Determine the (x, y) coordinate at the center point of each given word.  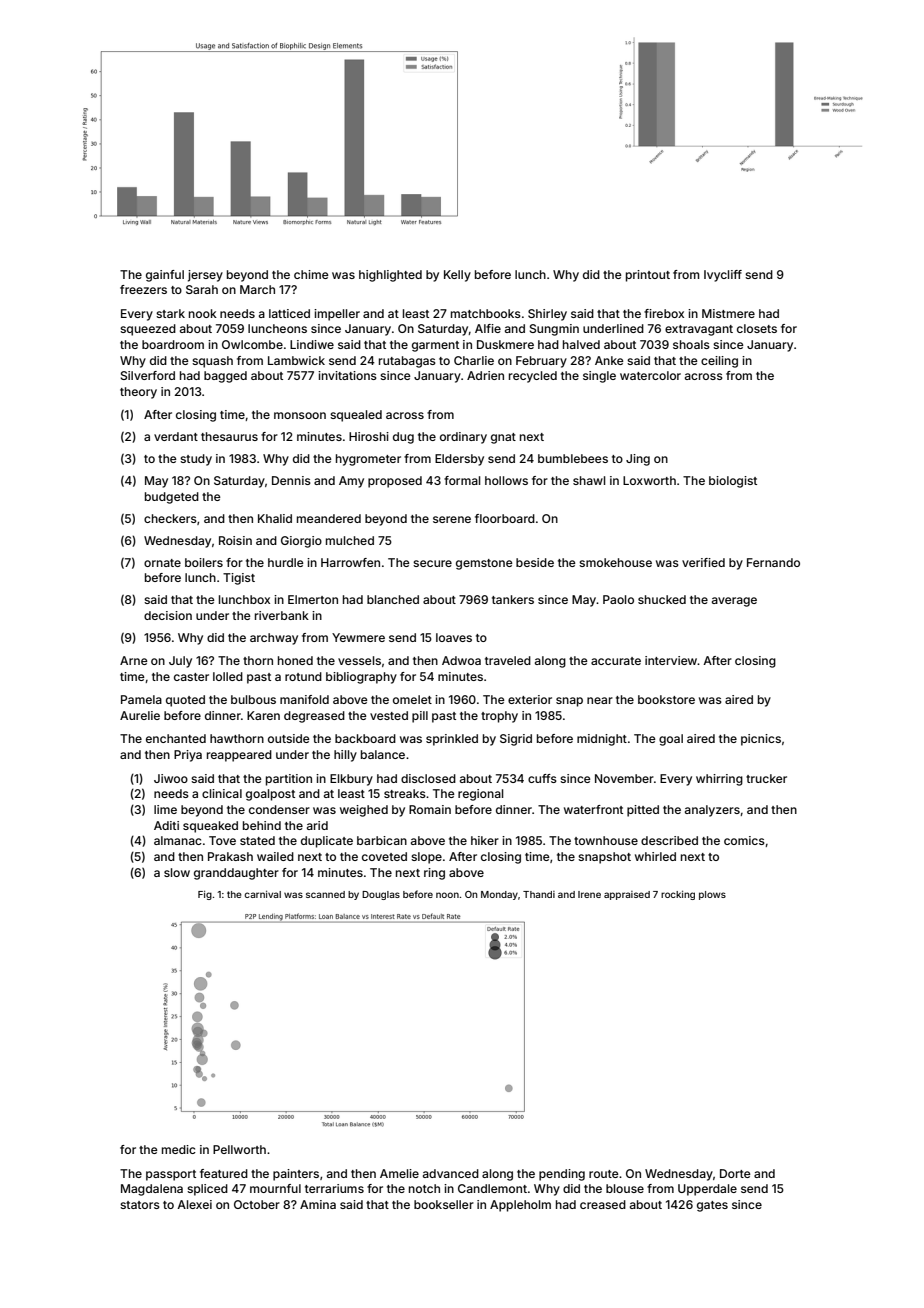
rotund (303, 676)
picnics (761, 740)
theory (138, 393)
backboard (365, 738)
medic (179, 1149)
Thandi (539, 894)
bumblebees (573, 458)
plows (712, 895)
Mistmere (728, 313)
